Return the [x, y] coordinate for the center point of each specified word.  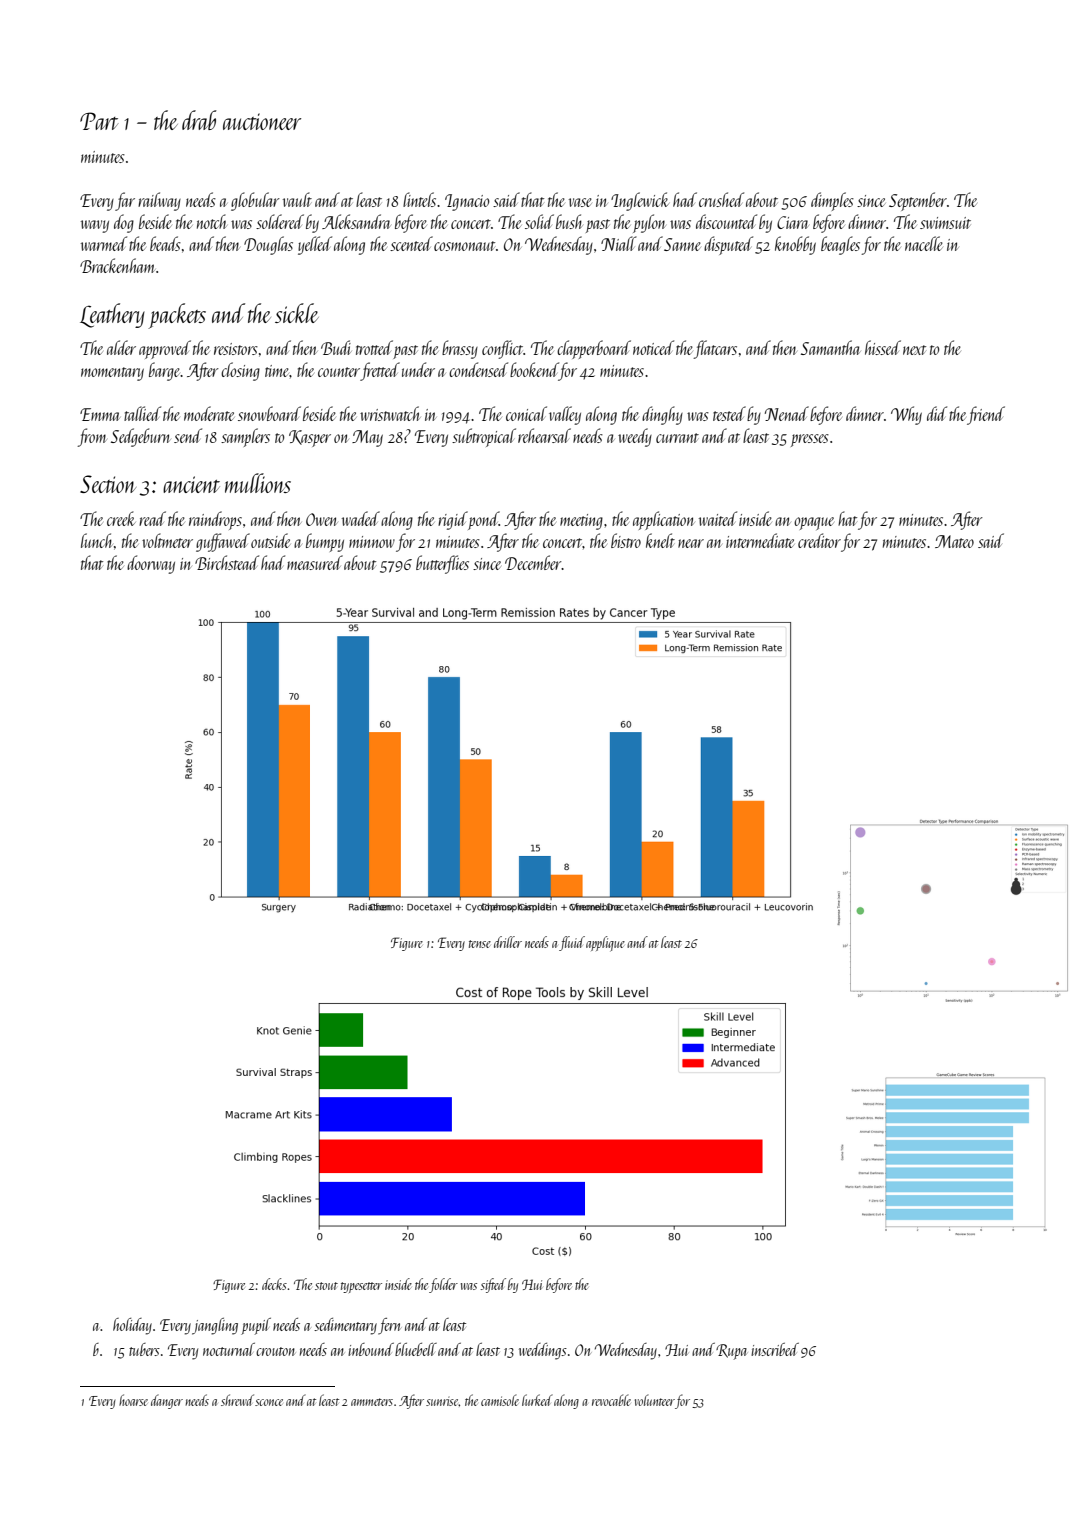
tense [480, 944]
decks [274, 1284]
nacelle [924, 243]
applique [605, 944]
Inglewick [640, 201]
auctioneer [262, 121]
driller [508, 942]
